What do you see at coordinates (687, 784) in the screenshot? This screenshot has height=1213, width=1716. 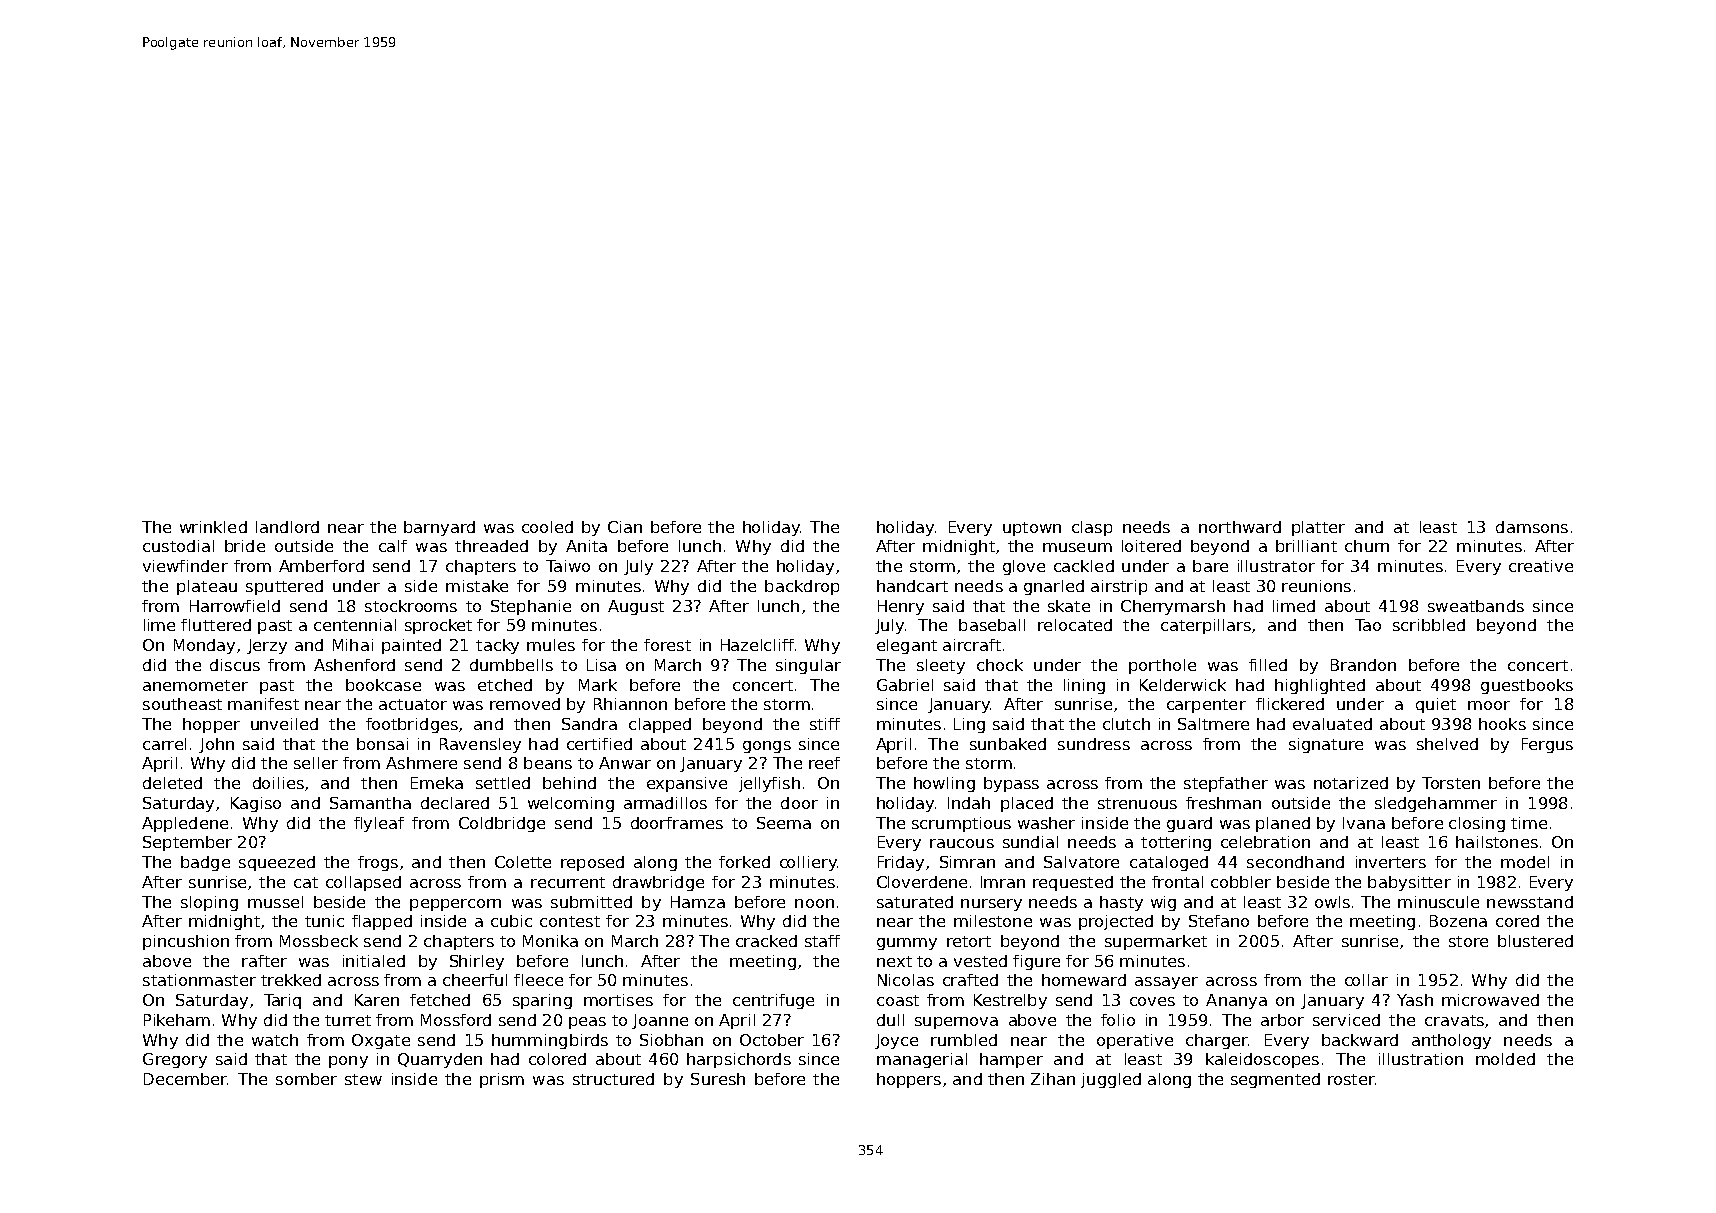 I see `expansive` at bounding box center [687, 784].
